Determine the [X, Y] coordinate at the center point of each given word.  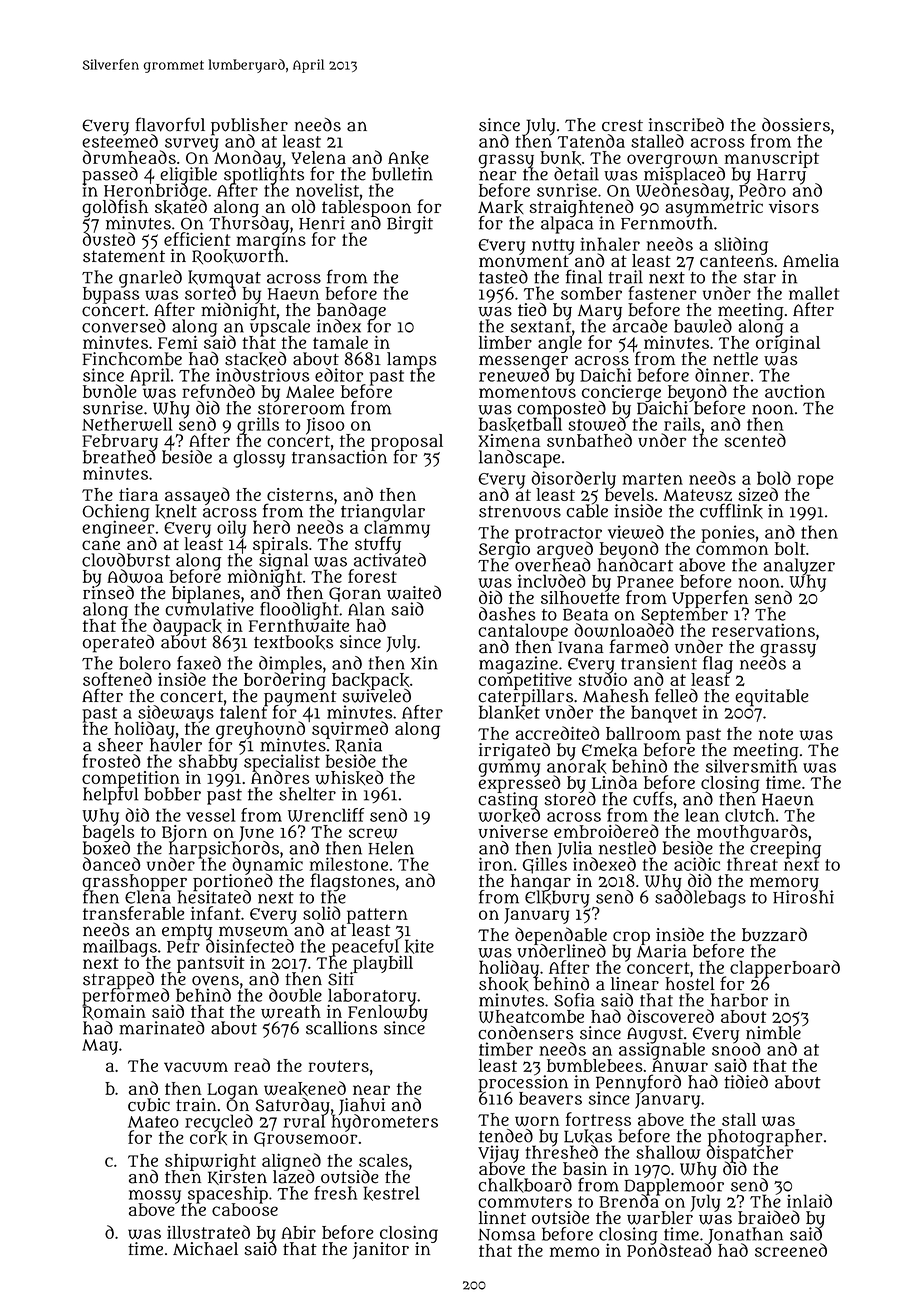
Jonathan [744, 1235]
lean [702, 815]
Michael [205, 1249]
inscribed [686, 125]
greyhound [260, 730]
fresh [335, 1193]
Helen [391, 848]
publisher [249, 126]
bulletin [402, 174]
